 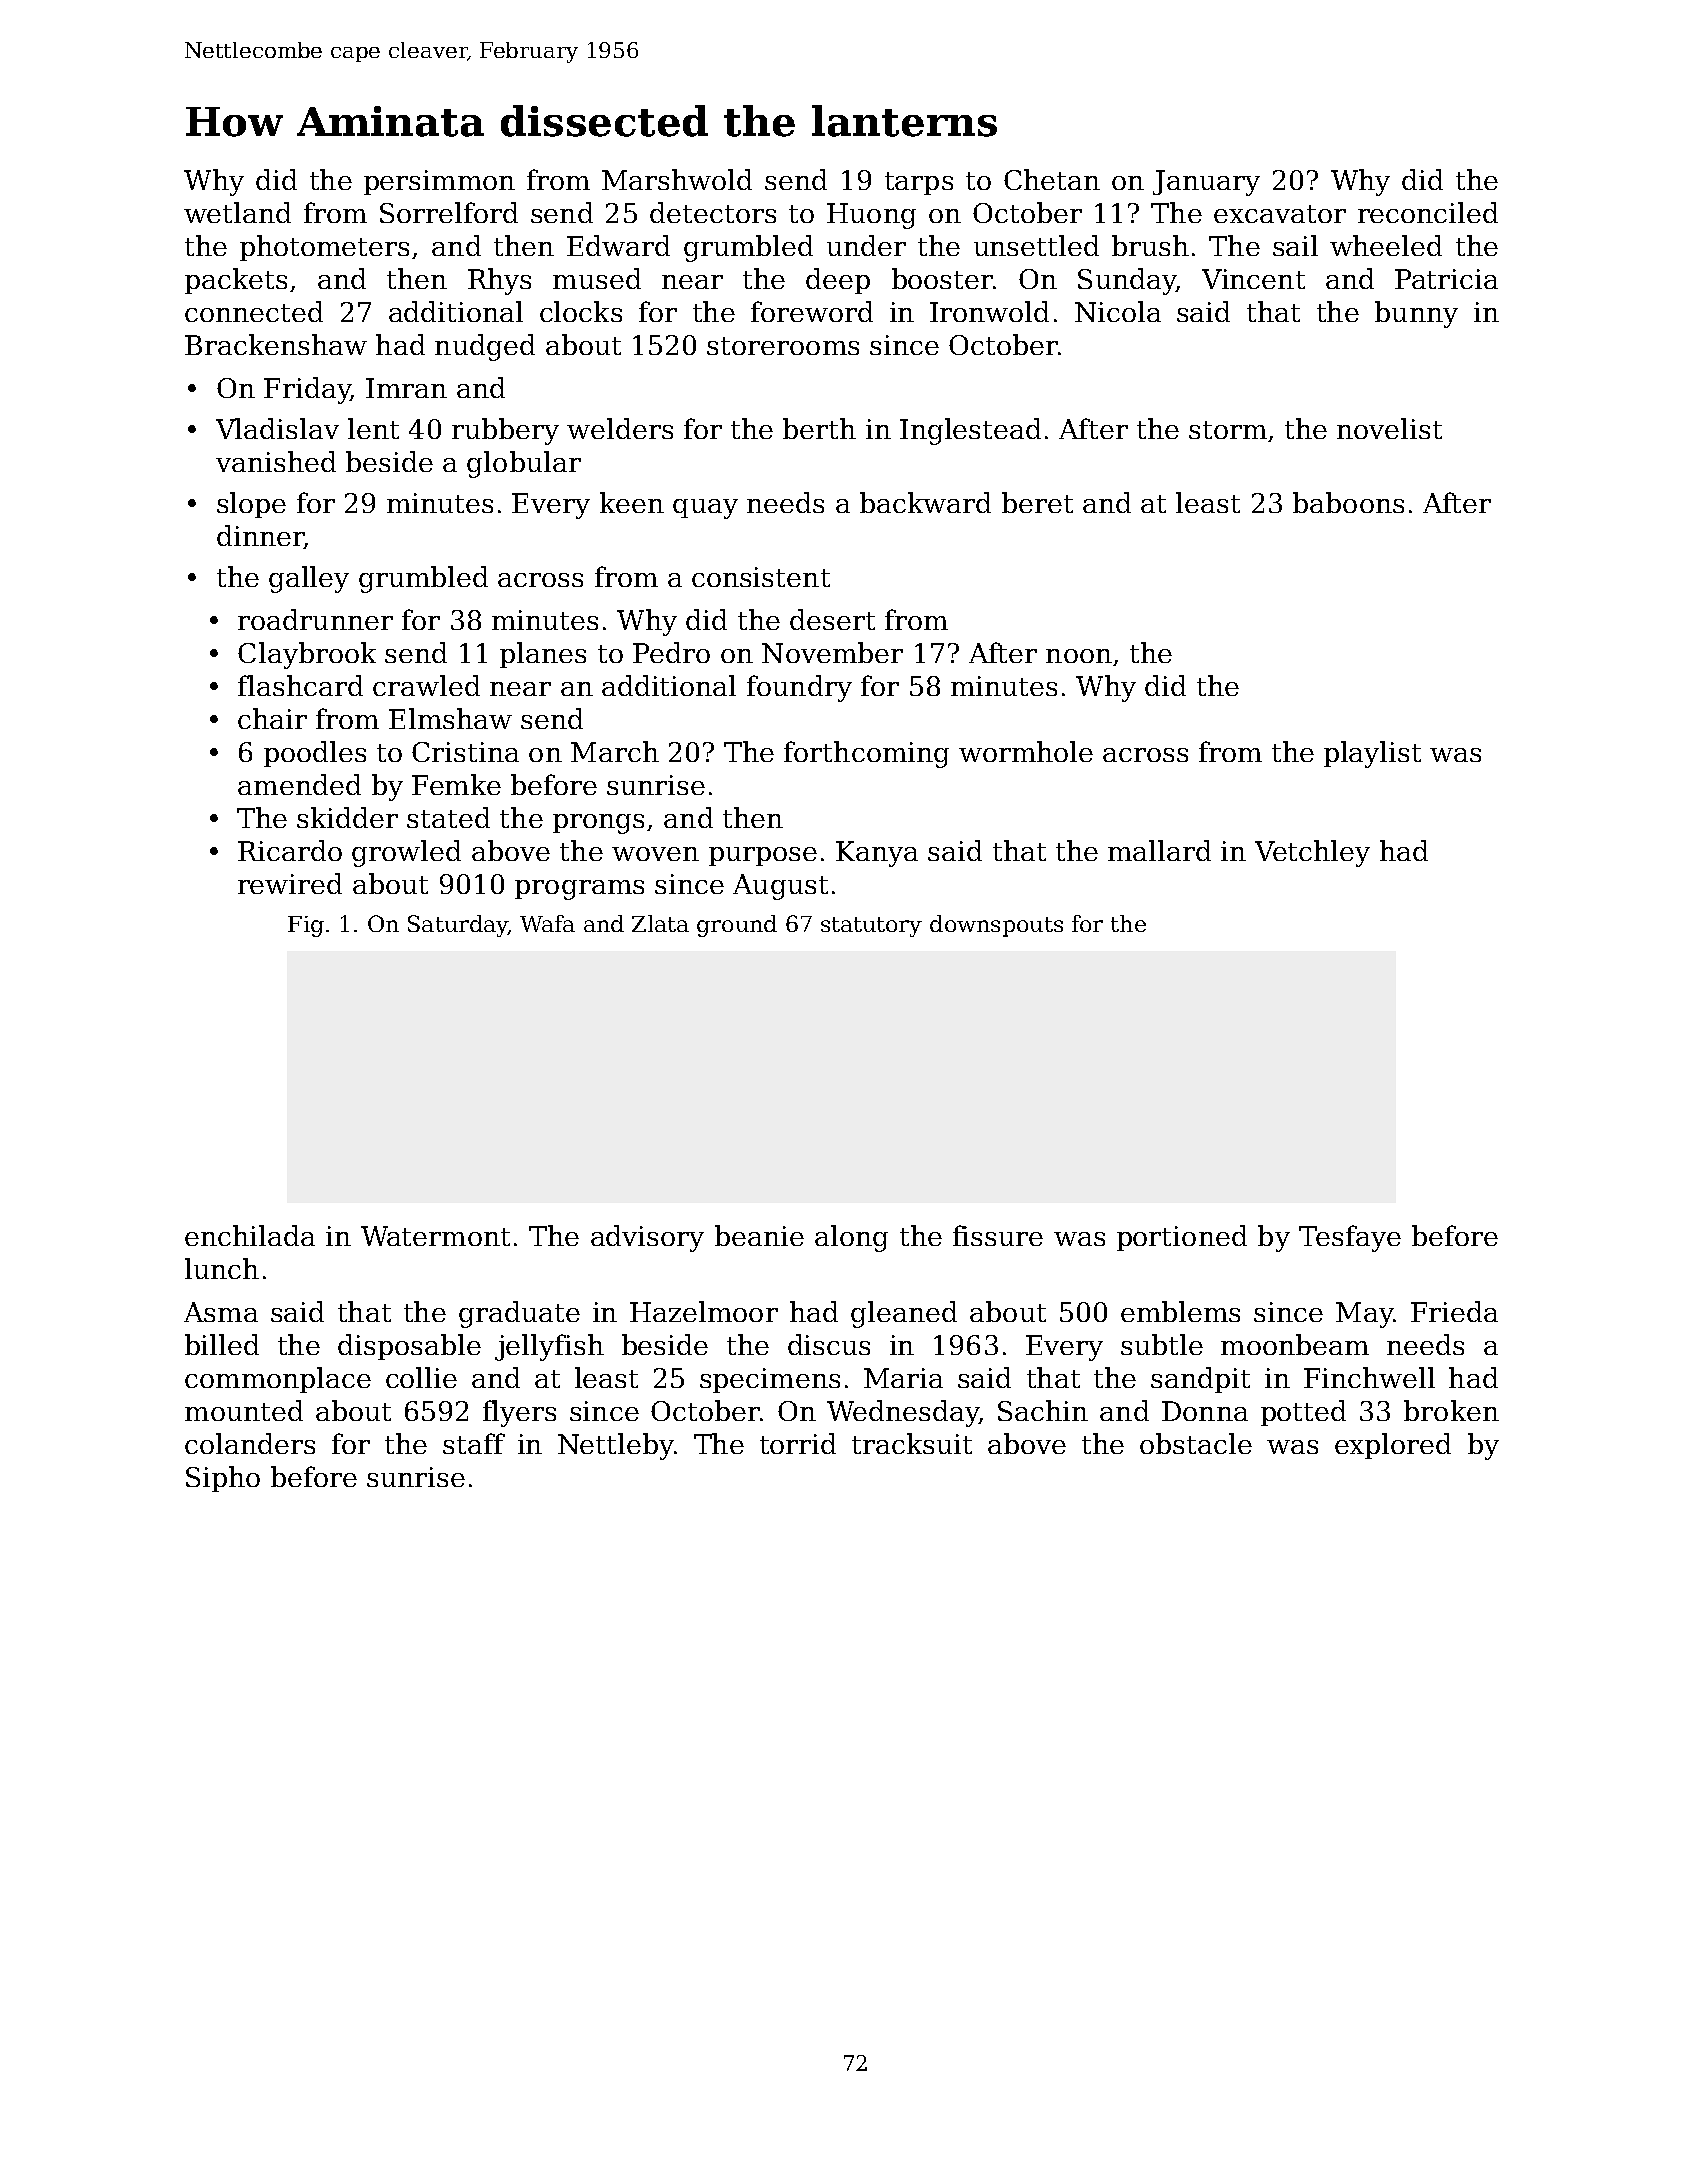 What do you see at coordinates (222, 1344) in the screenshot?
I see `billed` at bounding box center [222, 1344].
